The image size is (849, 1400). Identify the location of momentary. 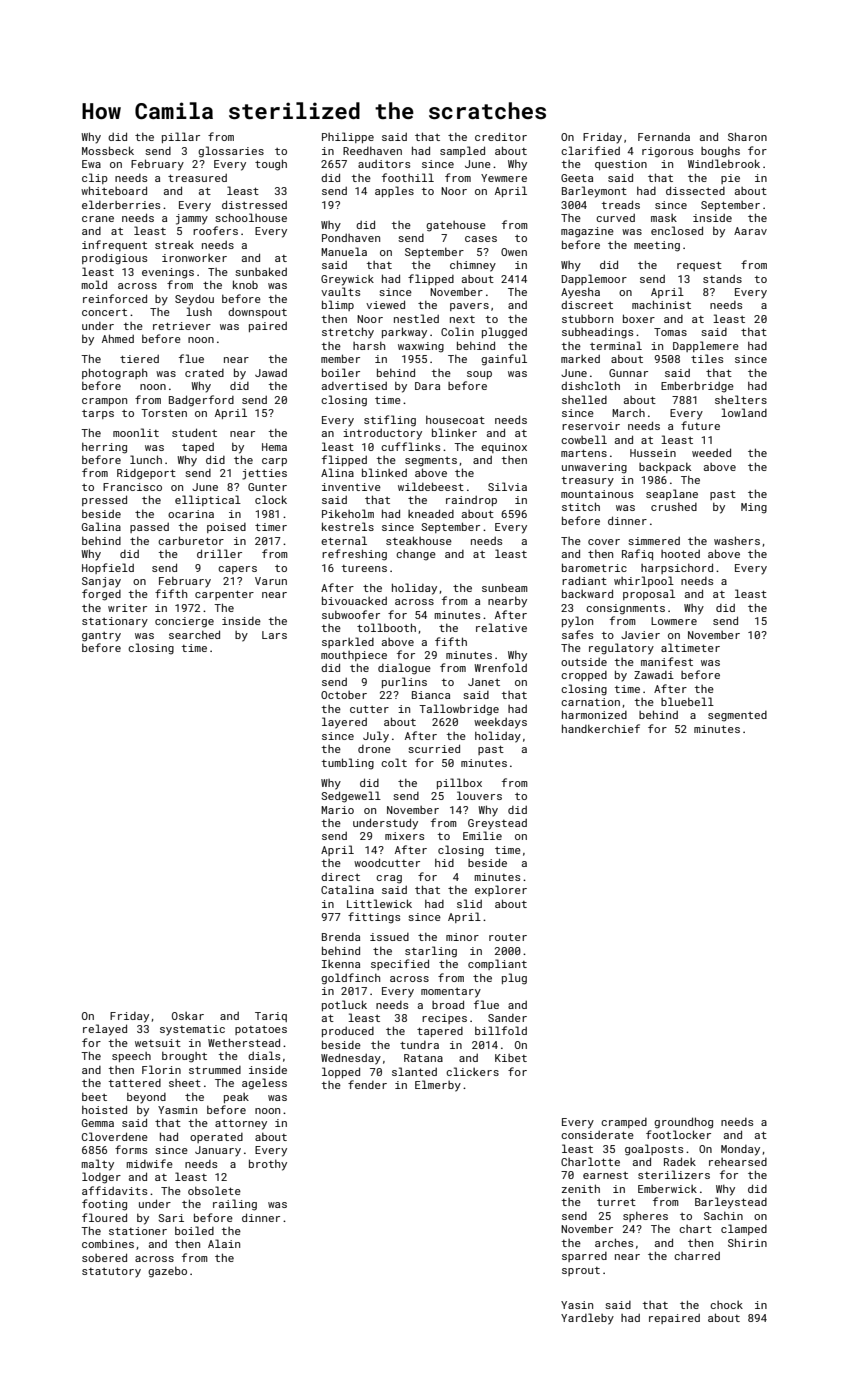
(451, 993).
